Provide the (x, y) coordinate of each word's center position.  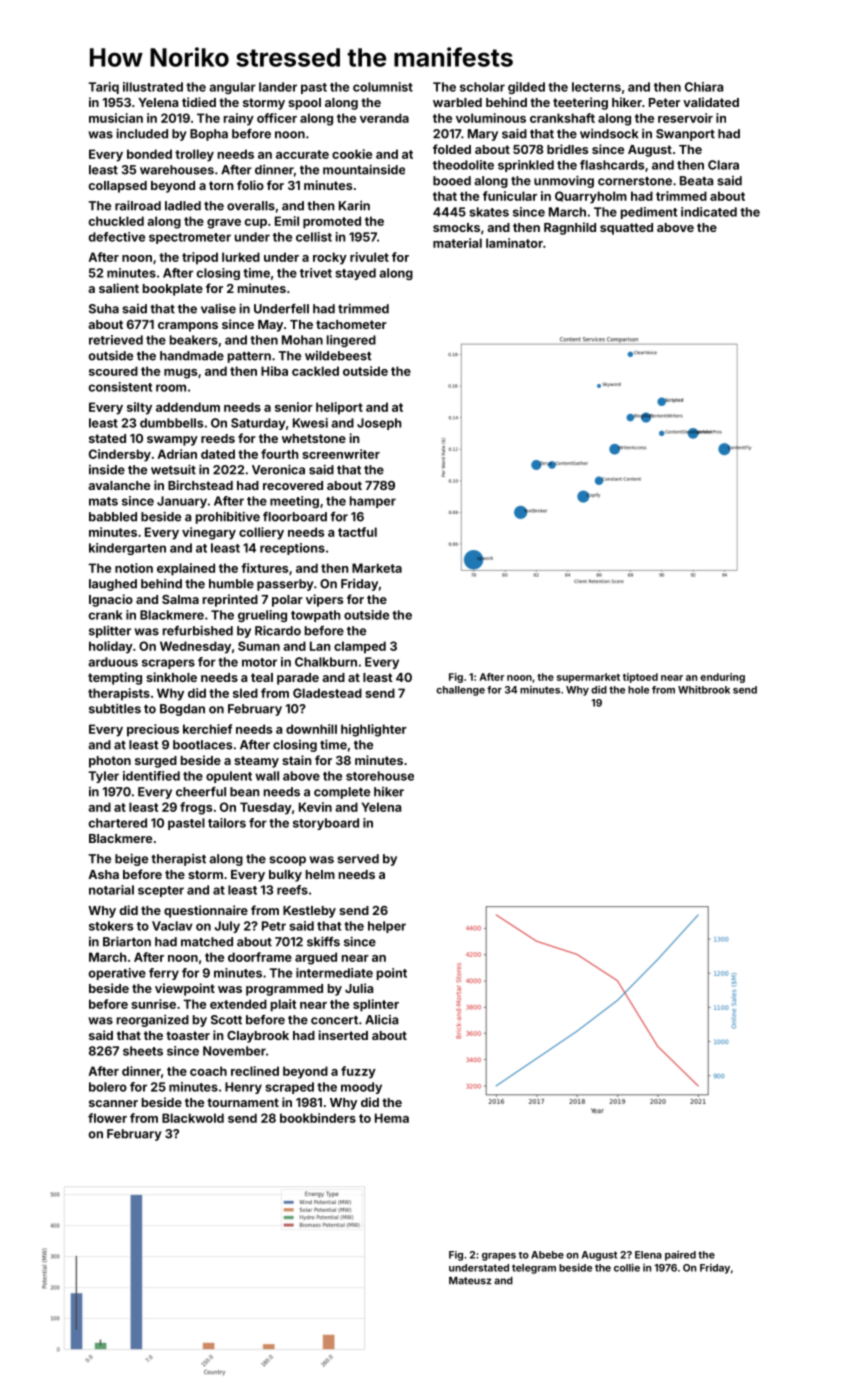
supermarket (588, 678)
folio (250, 185)
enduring (722, 678)
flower (107, 1118)
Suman (259, 646)
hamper (373, 502)
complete (342, 793)
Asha (103, 874)
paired (680, 1256)
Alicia (381, 1019)
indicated (709, 212)
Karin (354, 205)
